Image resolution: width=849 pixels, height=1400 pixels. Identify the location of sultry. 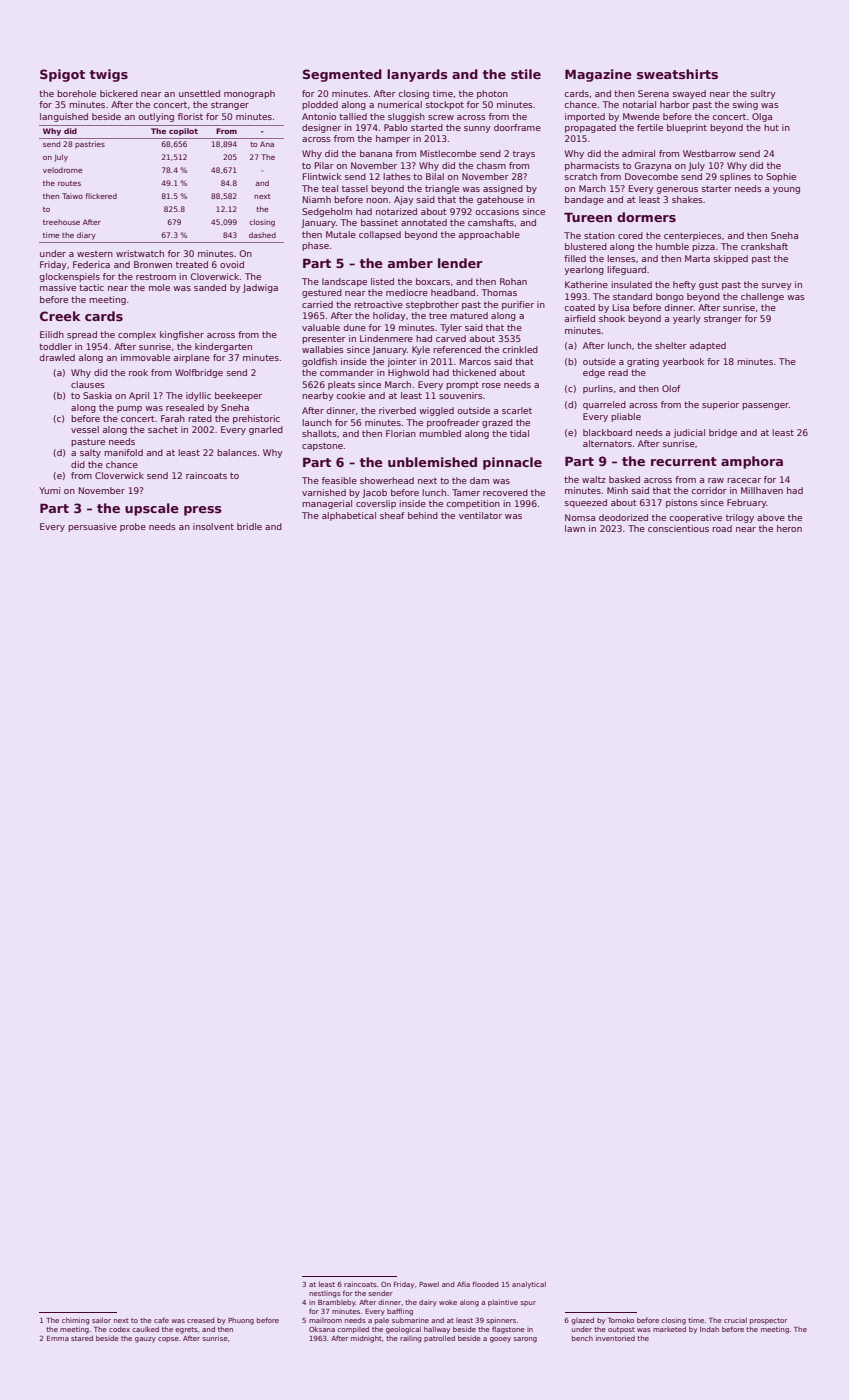
(763, 94).
